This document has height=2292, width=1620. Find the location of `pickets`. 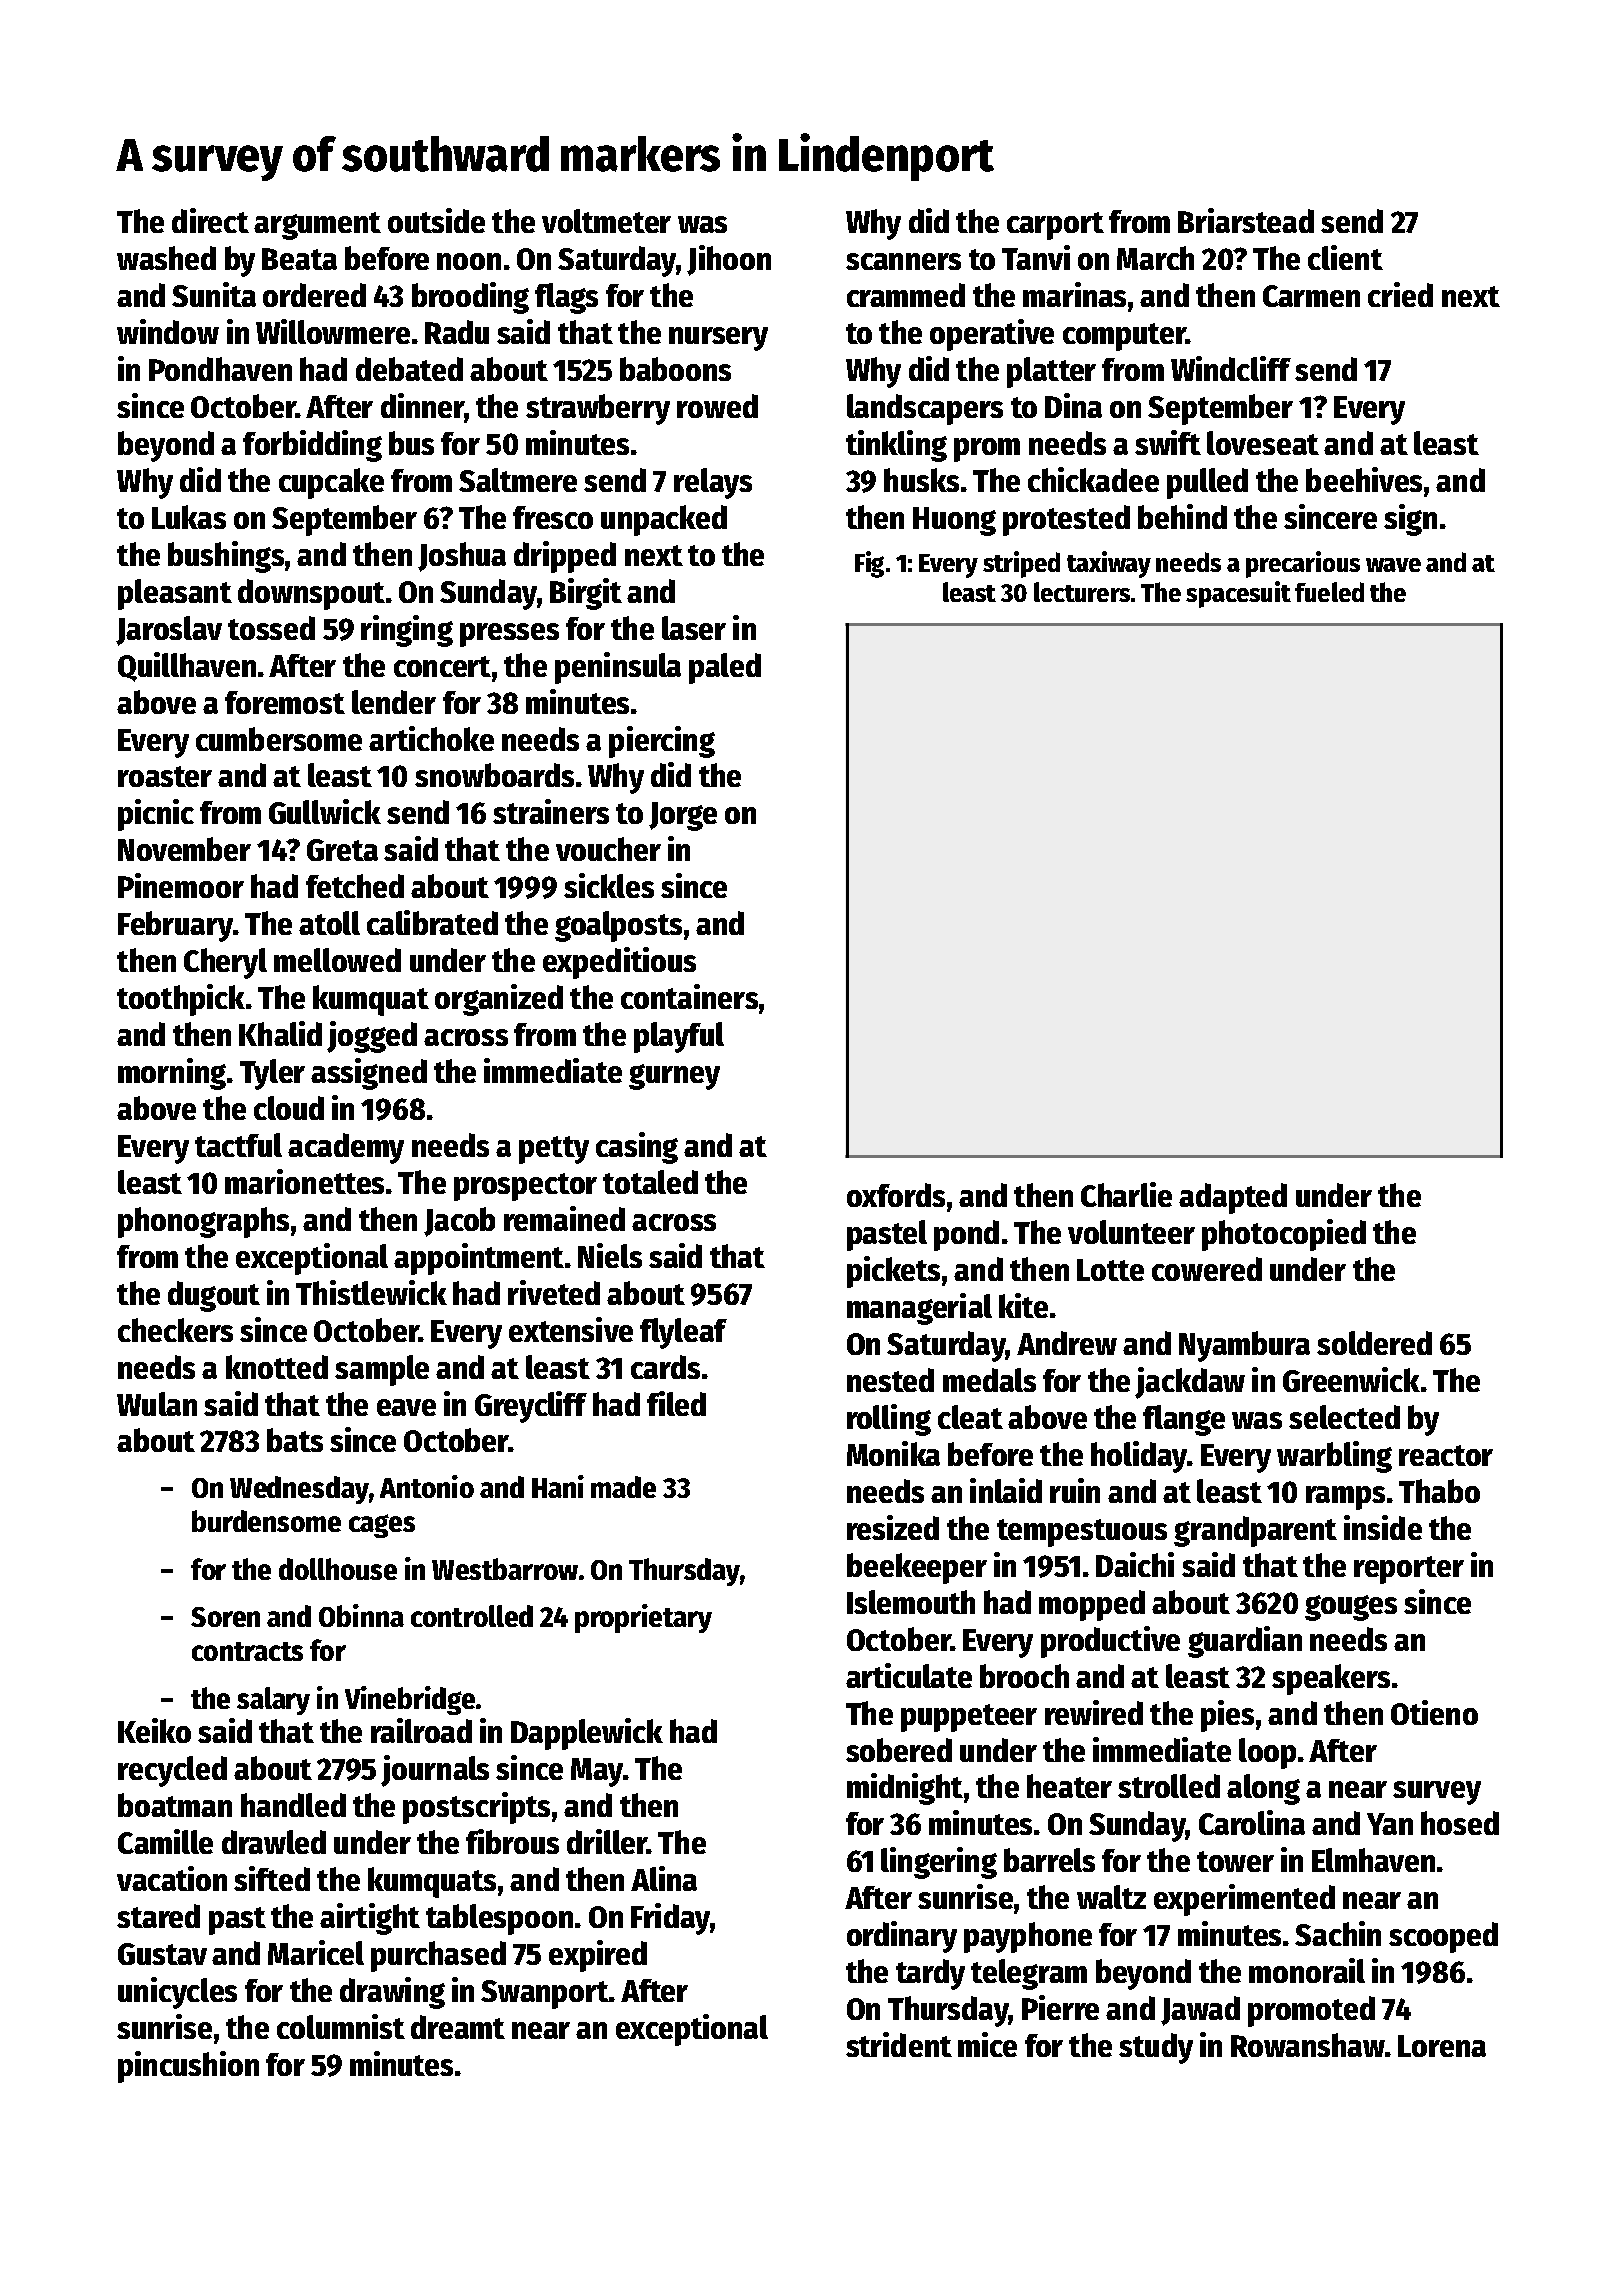

pickets is located at coordinates (893, 1272).
